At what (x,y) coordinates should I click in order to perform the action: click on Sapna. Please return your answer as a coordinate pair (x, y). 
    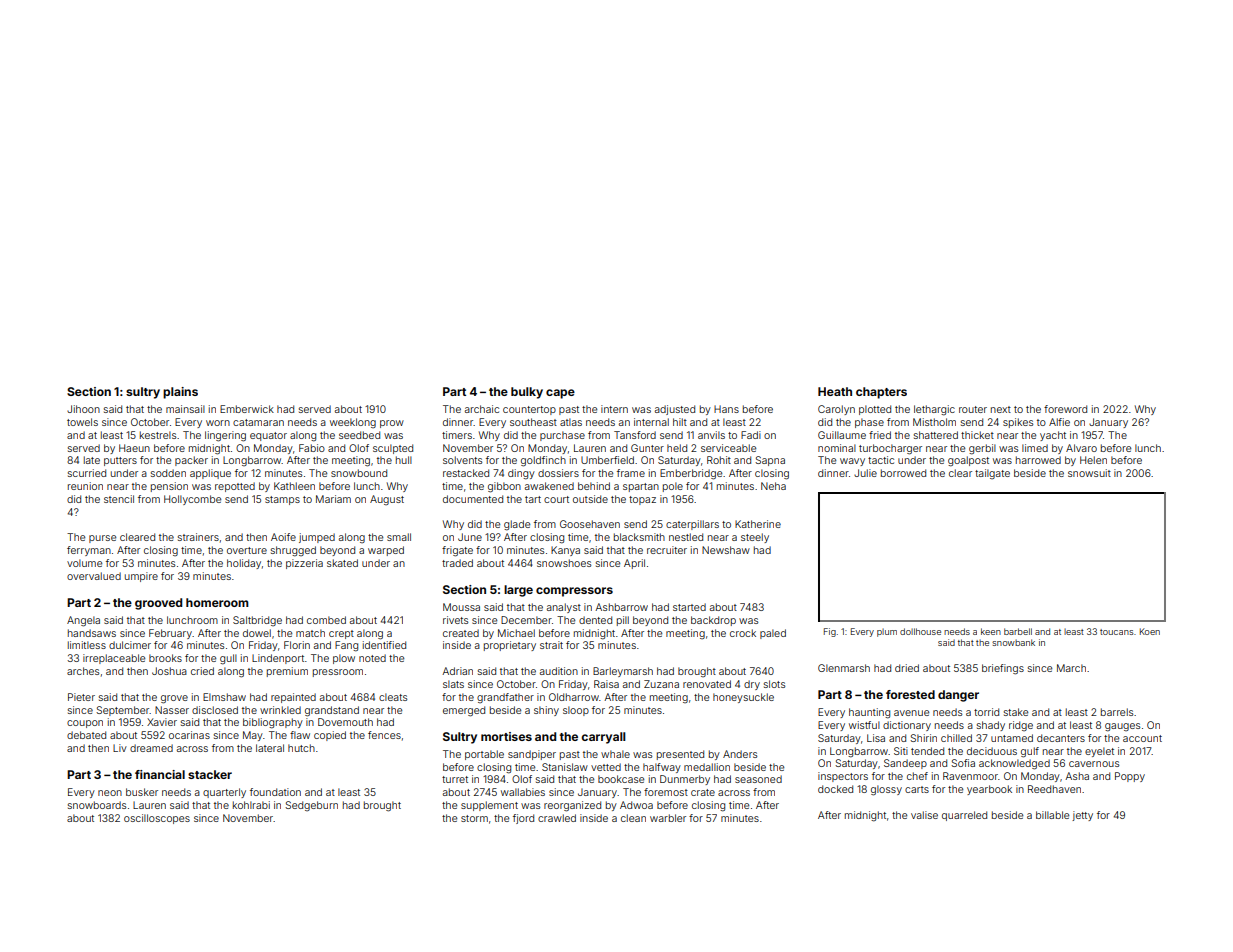
    Looking at the image, I should click on (770, 461).
